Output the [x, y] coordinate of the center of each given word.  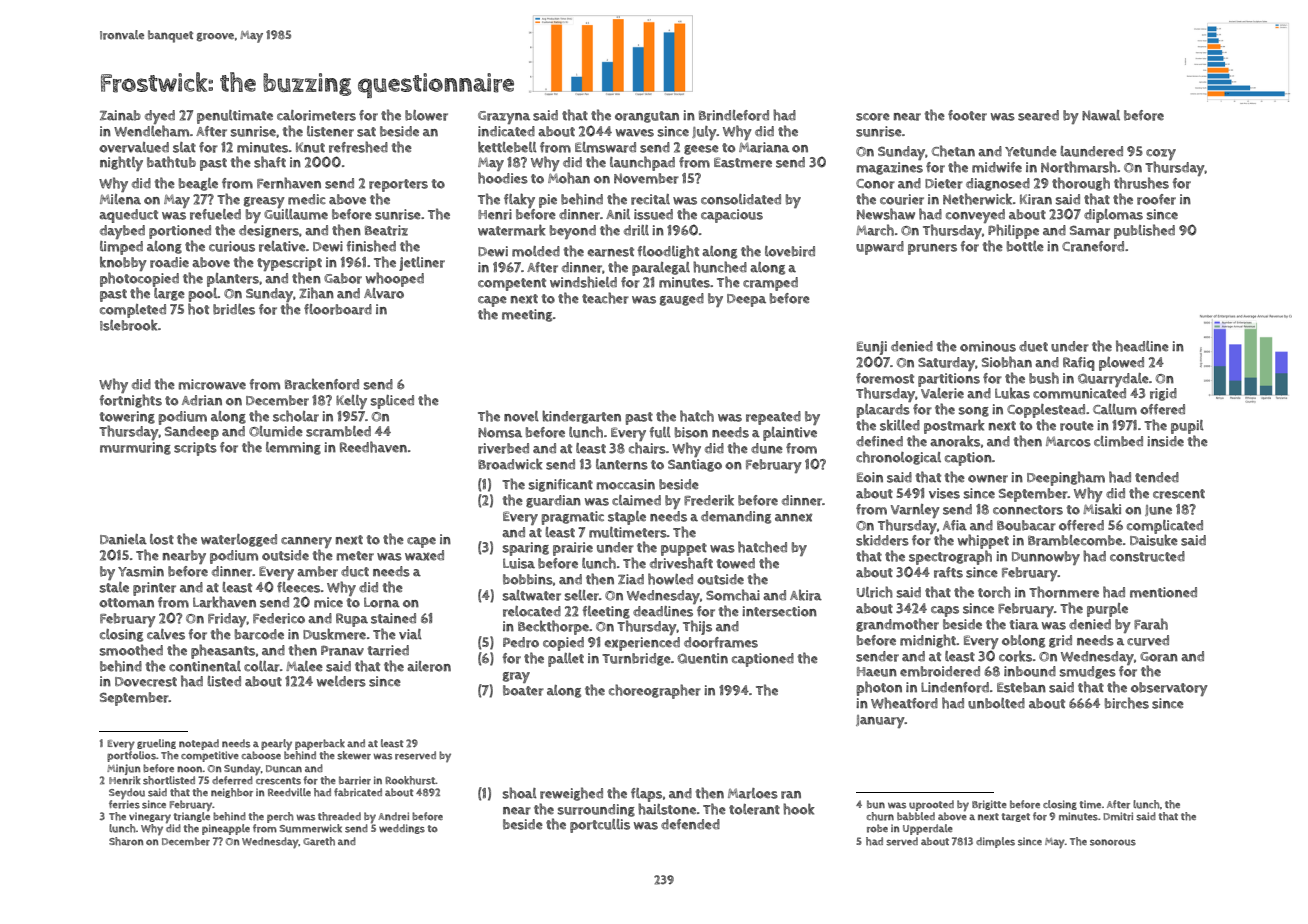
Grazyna [504, 117]
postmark [954, 426]
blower [426, 115]
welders [341, 681]
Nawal [1101, 115]
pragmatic [573, 518]
